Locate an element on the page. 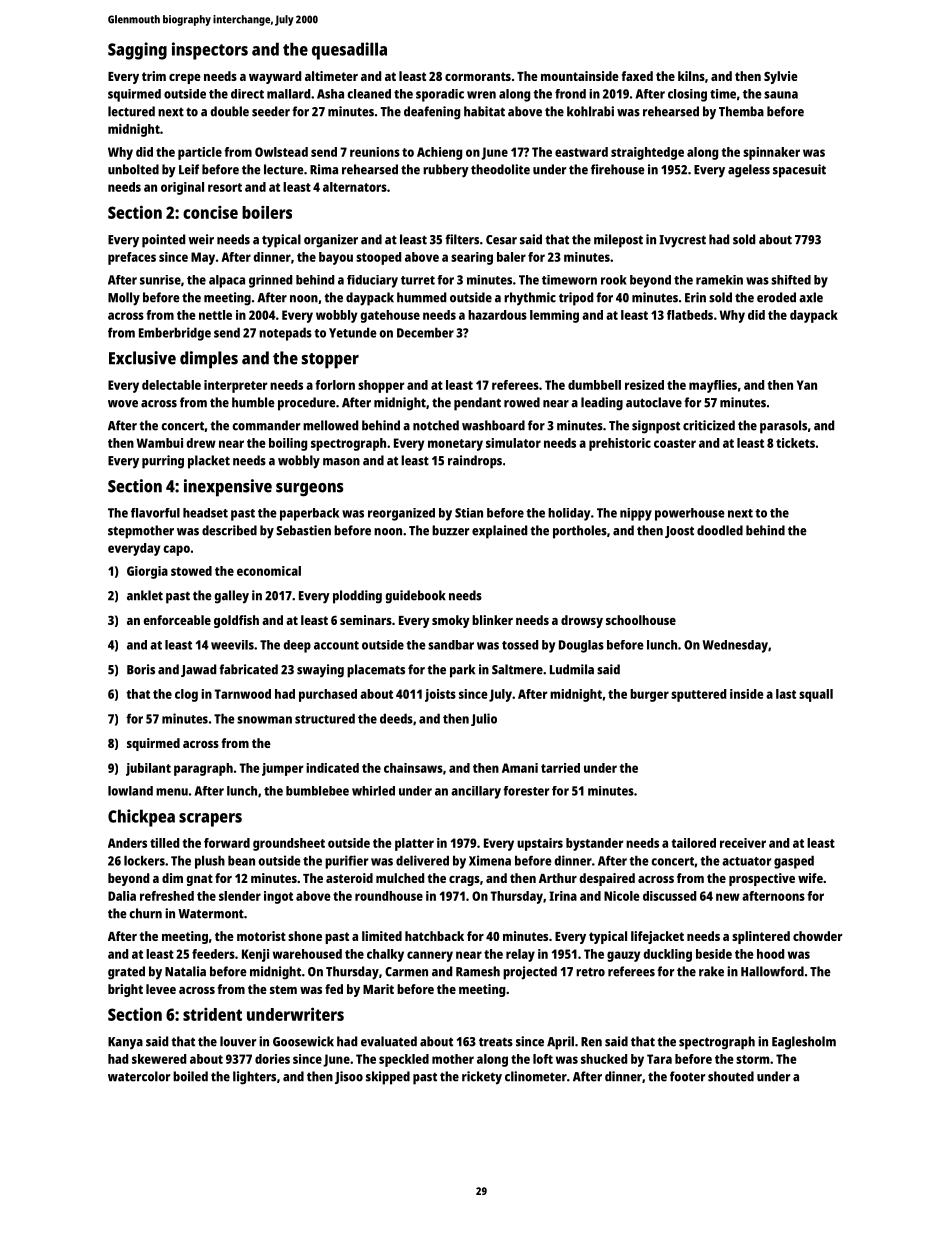 Image resolution: width=952 pixels, height=1233 pixels. kilns is located at coordinates (691, 76).
